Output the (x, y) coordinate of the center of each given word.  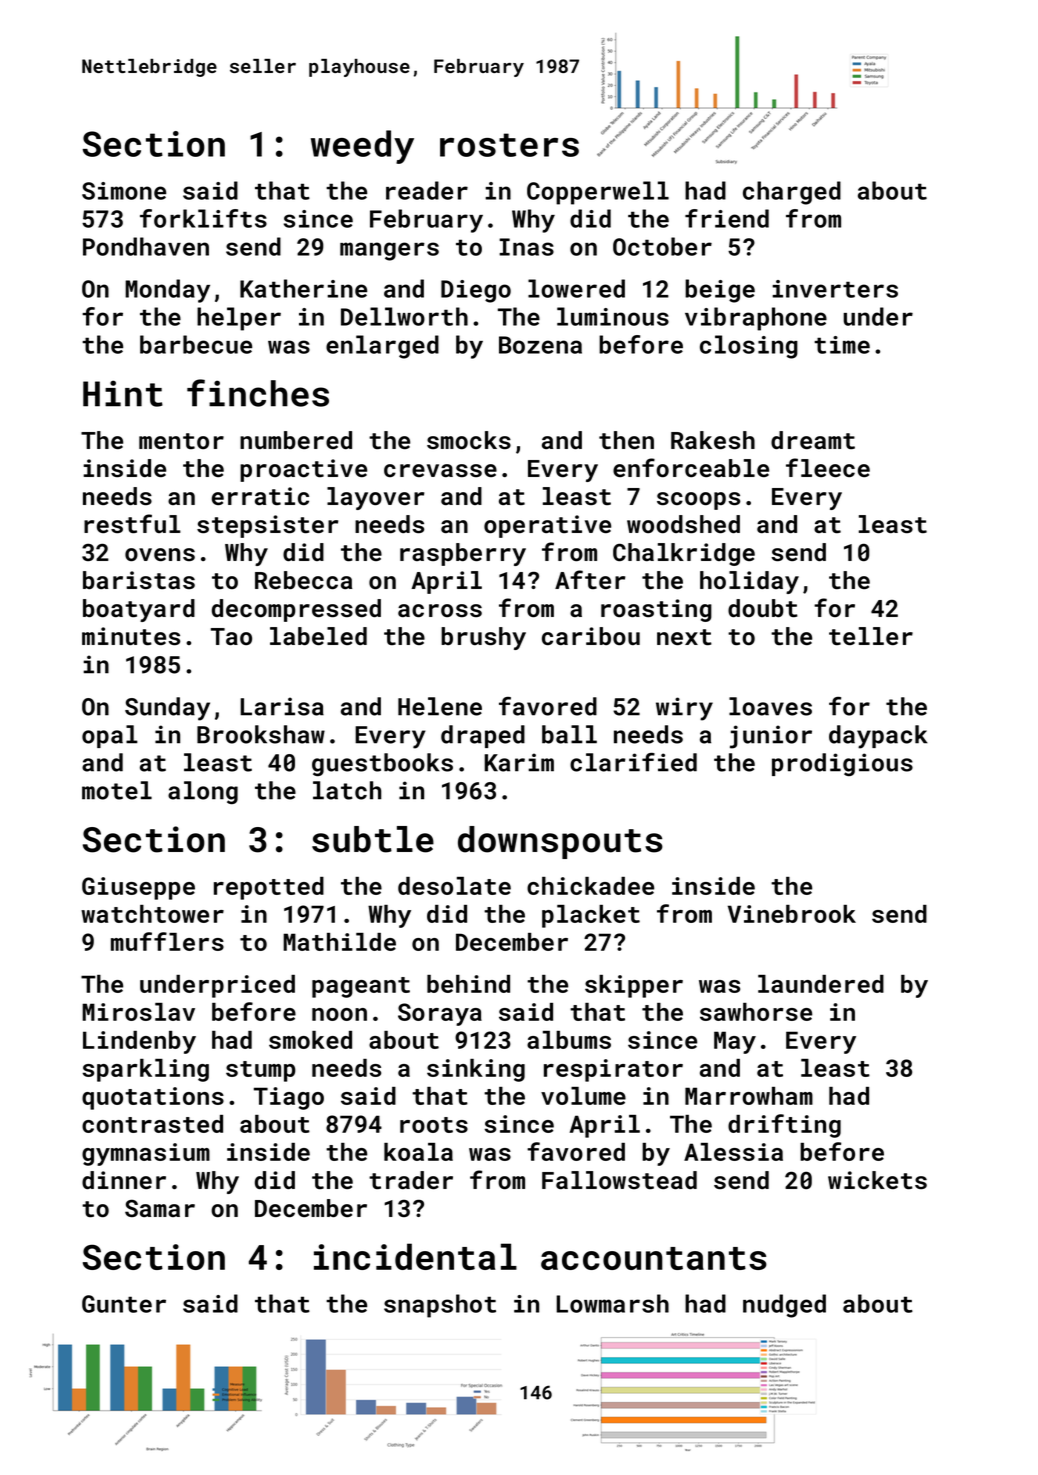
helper (239, 319)
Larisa (282, 706)
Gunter (124, 1304)
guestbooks (382, 764)
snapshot (440, 1306)
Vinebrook (792, 914)
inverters (835, 289)
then (626, 440)
